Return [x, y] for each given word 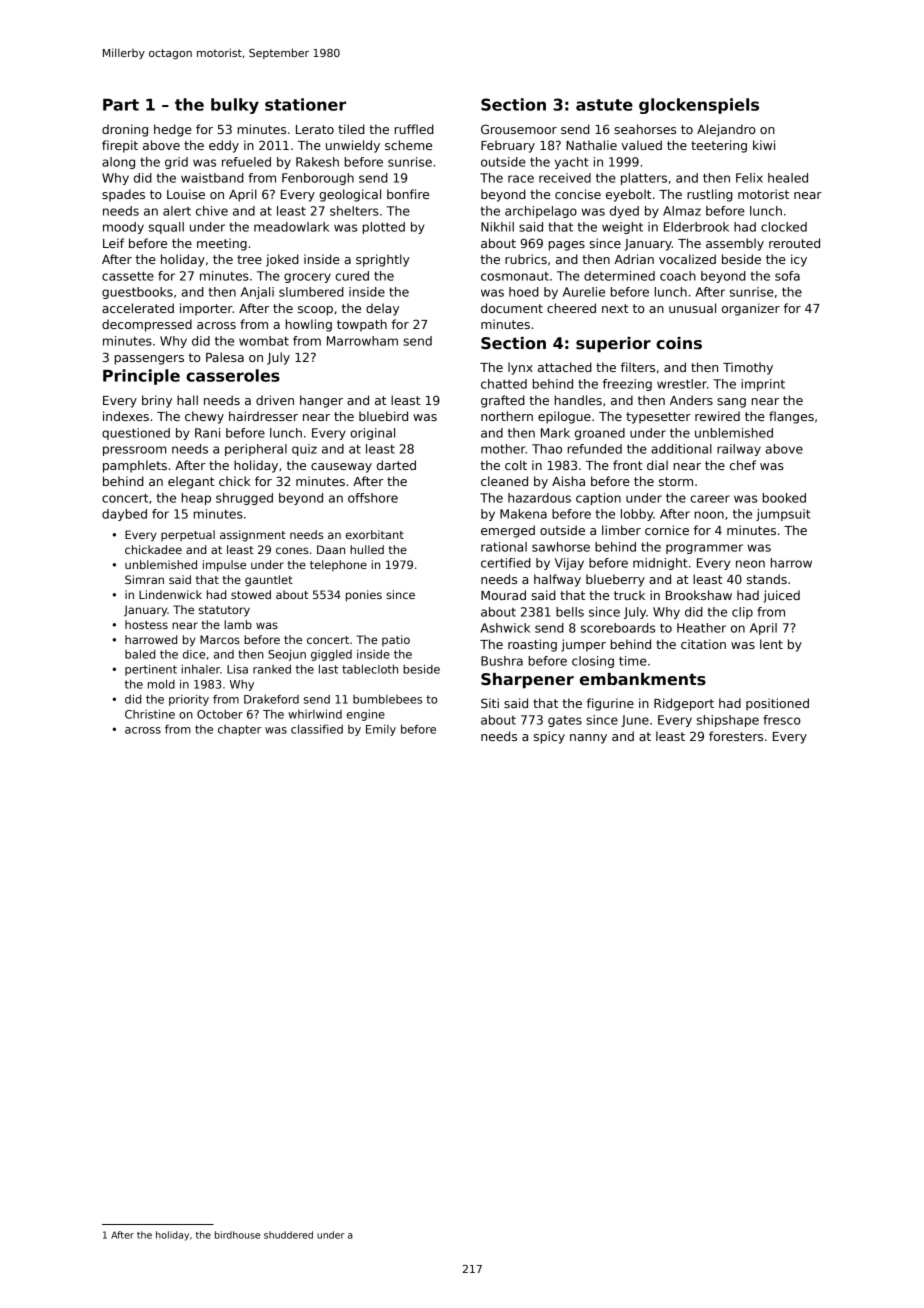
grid [176, 163]
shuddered [288, 1235]
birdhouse [237, 1235]
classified [317, 729]
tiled [351, 129]
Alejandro [726, 130]
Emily [381, 730]
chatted [504, 384]
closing [593, 662]
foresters [736, 736]
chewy [204, 417]
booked [784, 498]
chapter [239, 730]
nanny [588, 739]
